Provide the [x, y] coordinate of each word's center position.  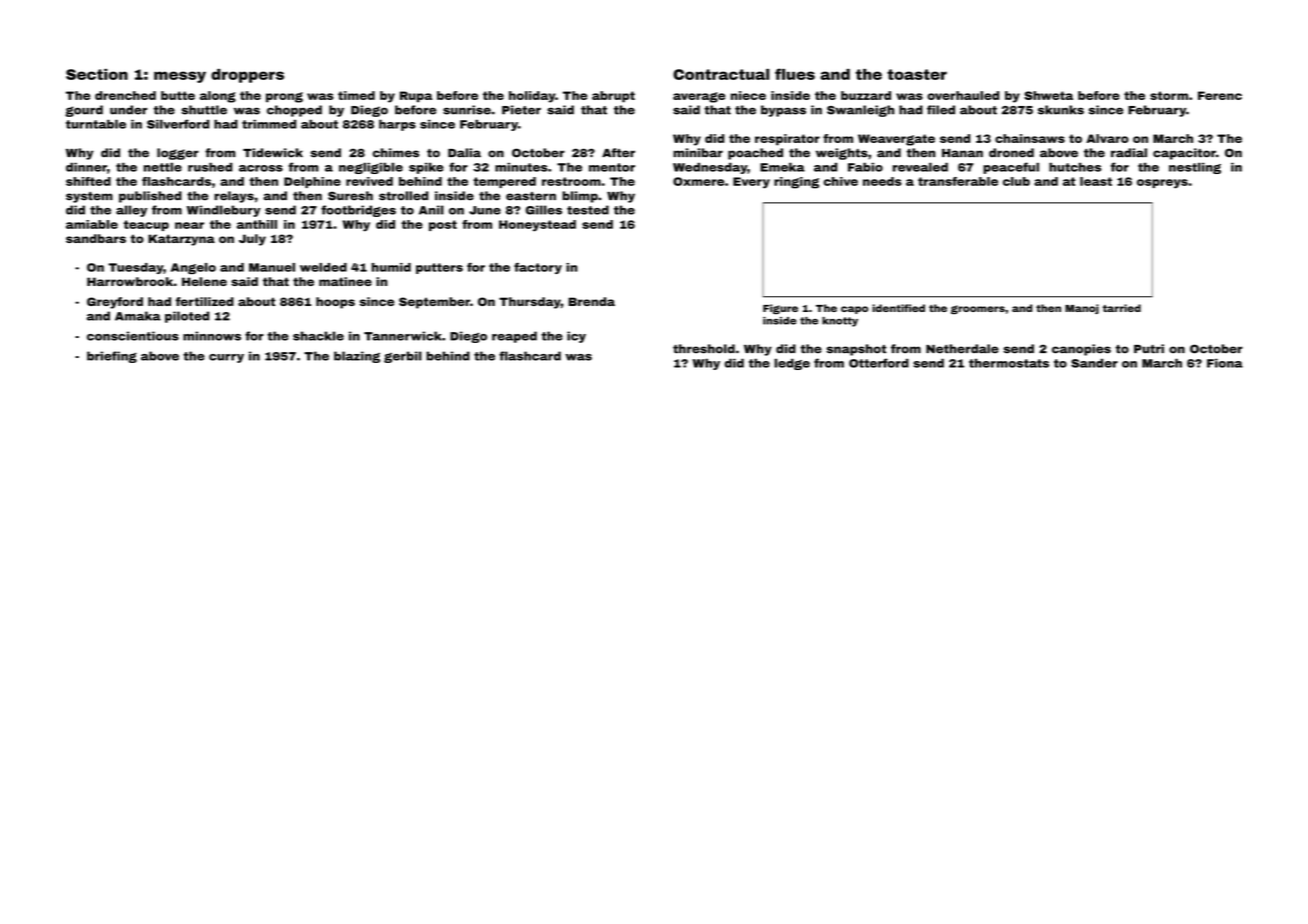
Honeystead [537, 226]
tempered [504, 182]
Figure [780, 309]
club [1016, 181]
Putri [1149, 349]
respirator [787, 140]
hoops [335, 303]
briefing [112, 357]
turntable [96, 124]
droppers [247, 76]
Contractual [721, 74]
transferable [958, 181]
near [189, 225]
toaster [917, 74]
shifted [88, 181]
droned [1011, 153]
